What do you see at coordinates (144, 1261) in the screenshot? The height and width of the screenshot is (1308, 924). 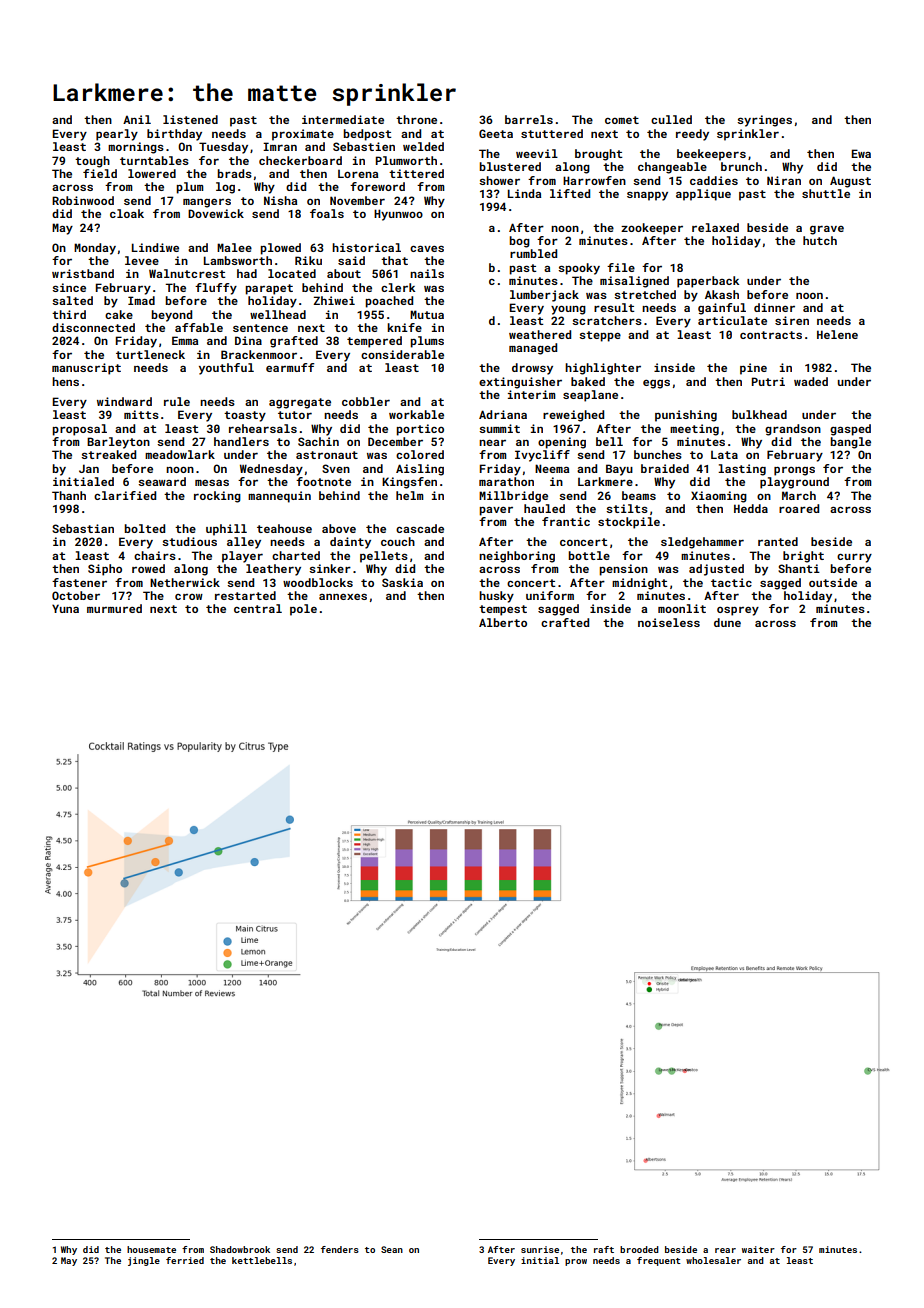 I see `jingle` at bounding box center [144, 1261].
